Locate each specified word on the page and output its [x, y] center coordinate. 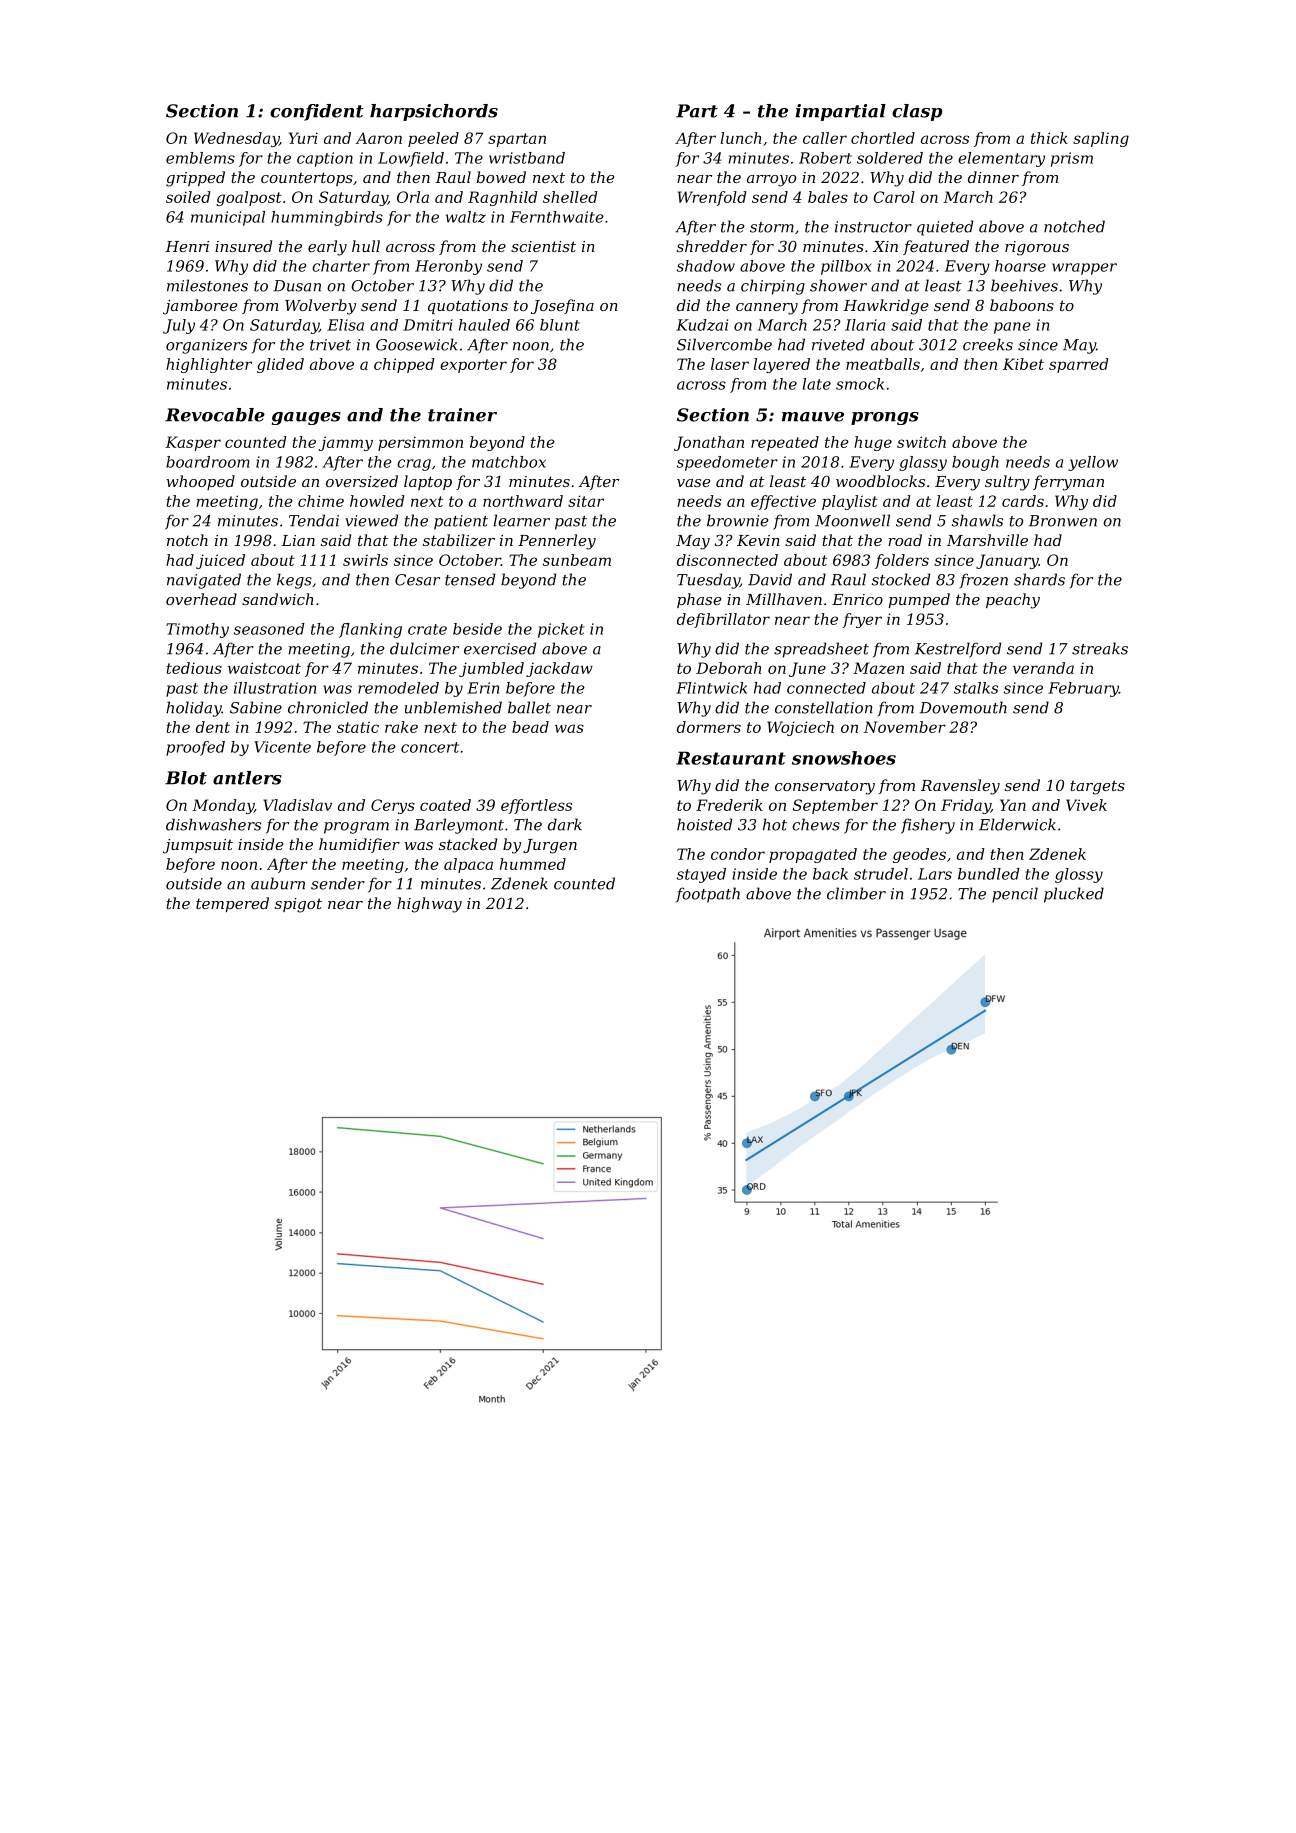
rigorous [1037, 248]
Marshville [987, 540]
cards [1023, 501]
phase [699, 600]
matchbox [509, 462]
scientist [543, 246]
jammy [346, 443]
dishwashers [213, 824]
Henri [187, 246]
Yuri [303, 138]
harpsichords [434, 112]
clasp [917, 112]
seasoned [269, 629]
